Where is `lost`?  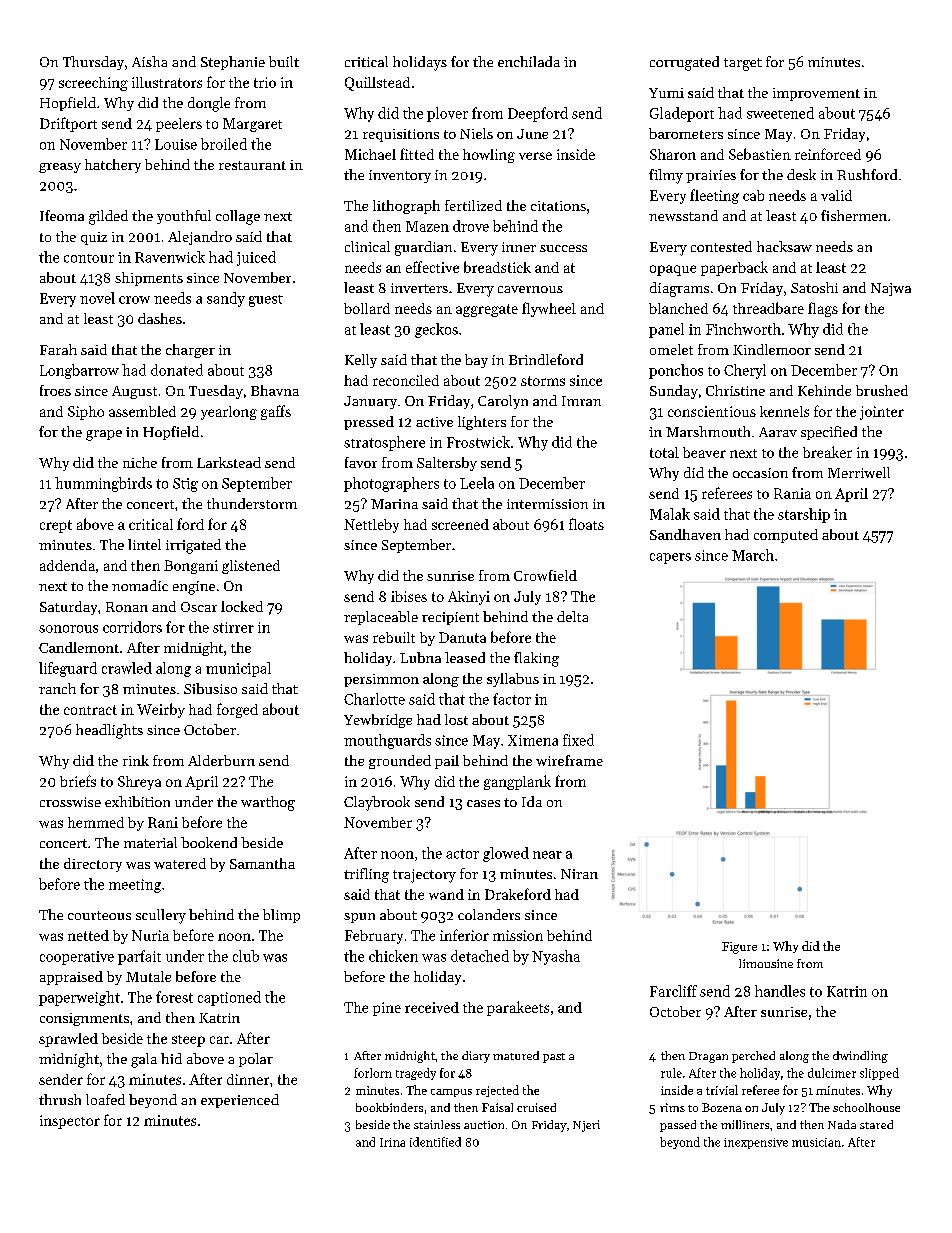 lost is located at coordinates (456, 719).
